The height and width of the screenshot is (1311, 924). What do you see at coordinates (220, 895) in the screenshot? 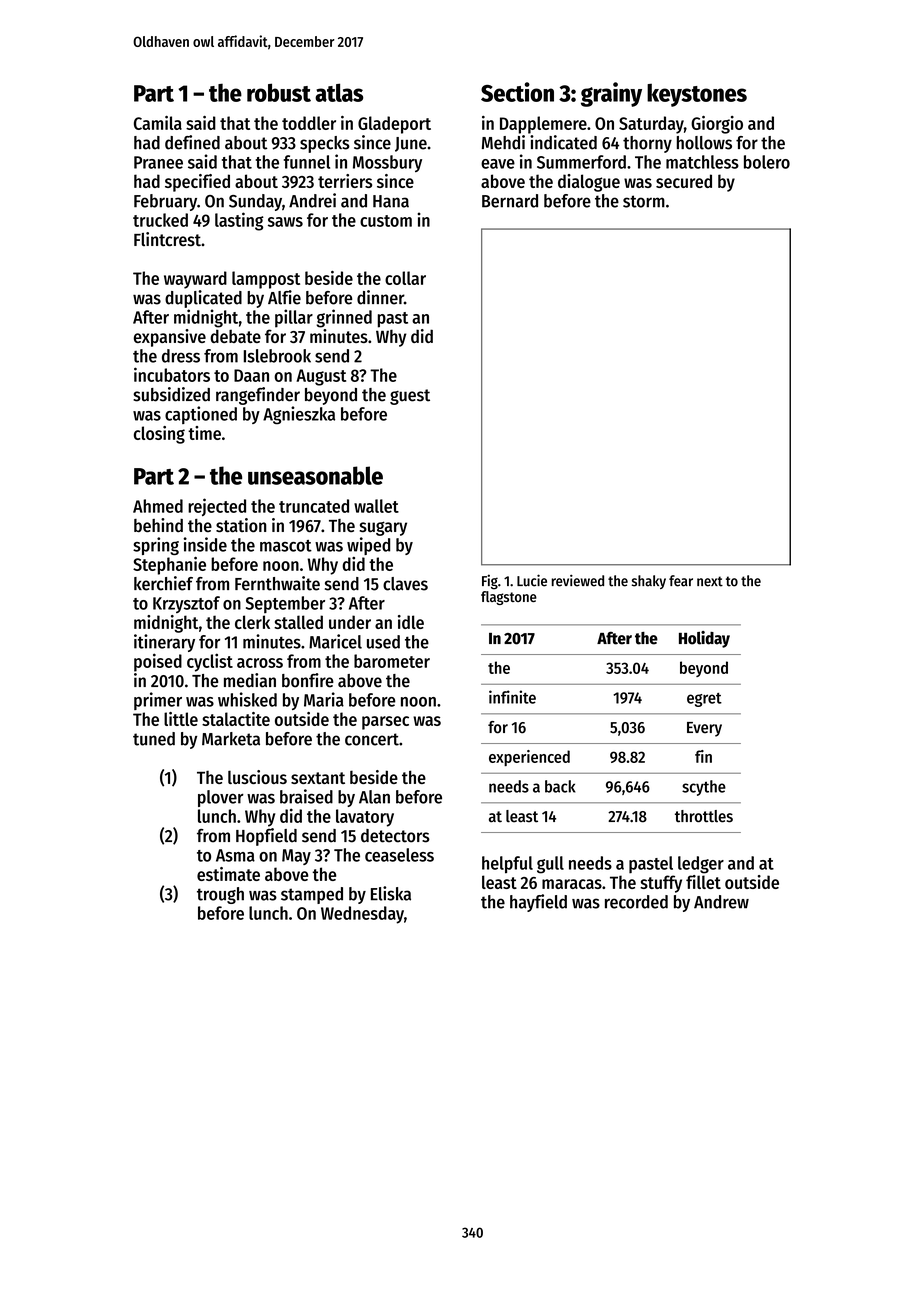
I see `trough` at bounding box center [220, 895].
